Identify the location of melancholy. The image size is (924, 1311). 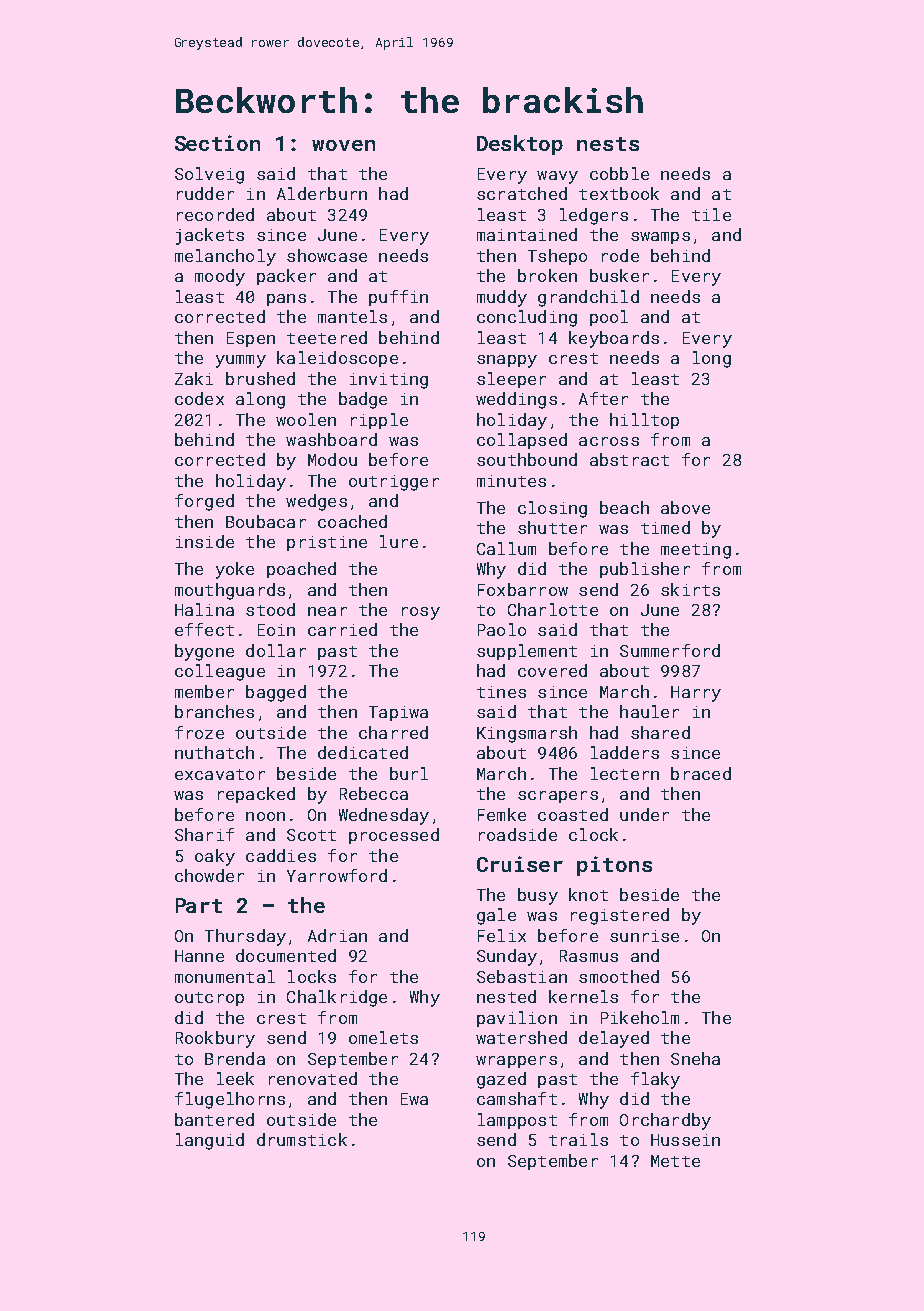
(225, 257).
